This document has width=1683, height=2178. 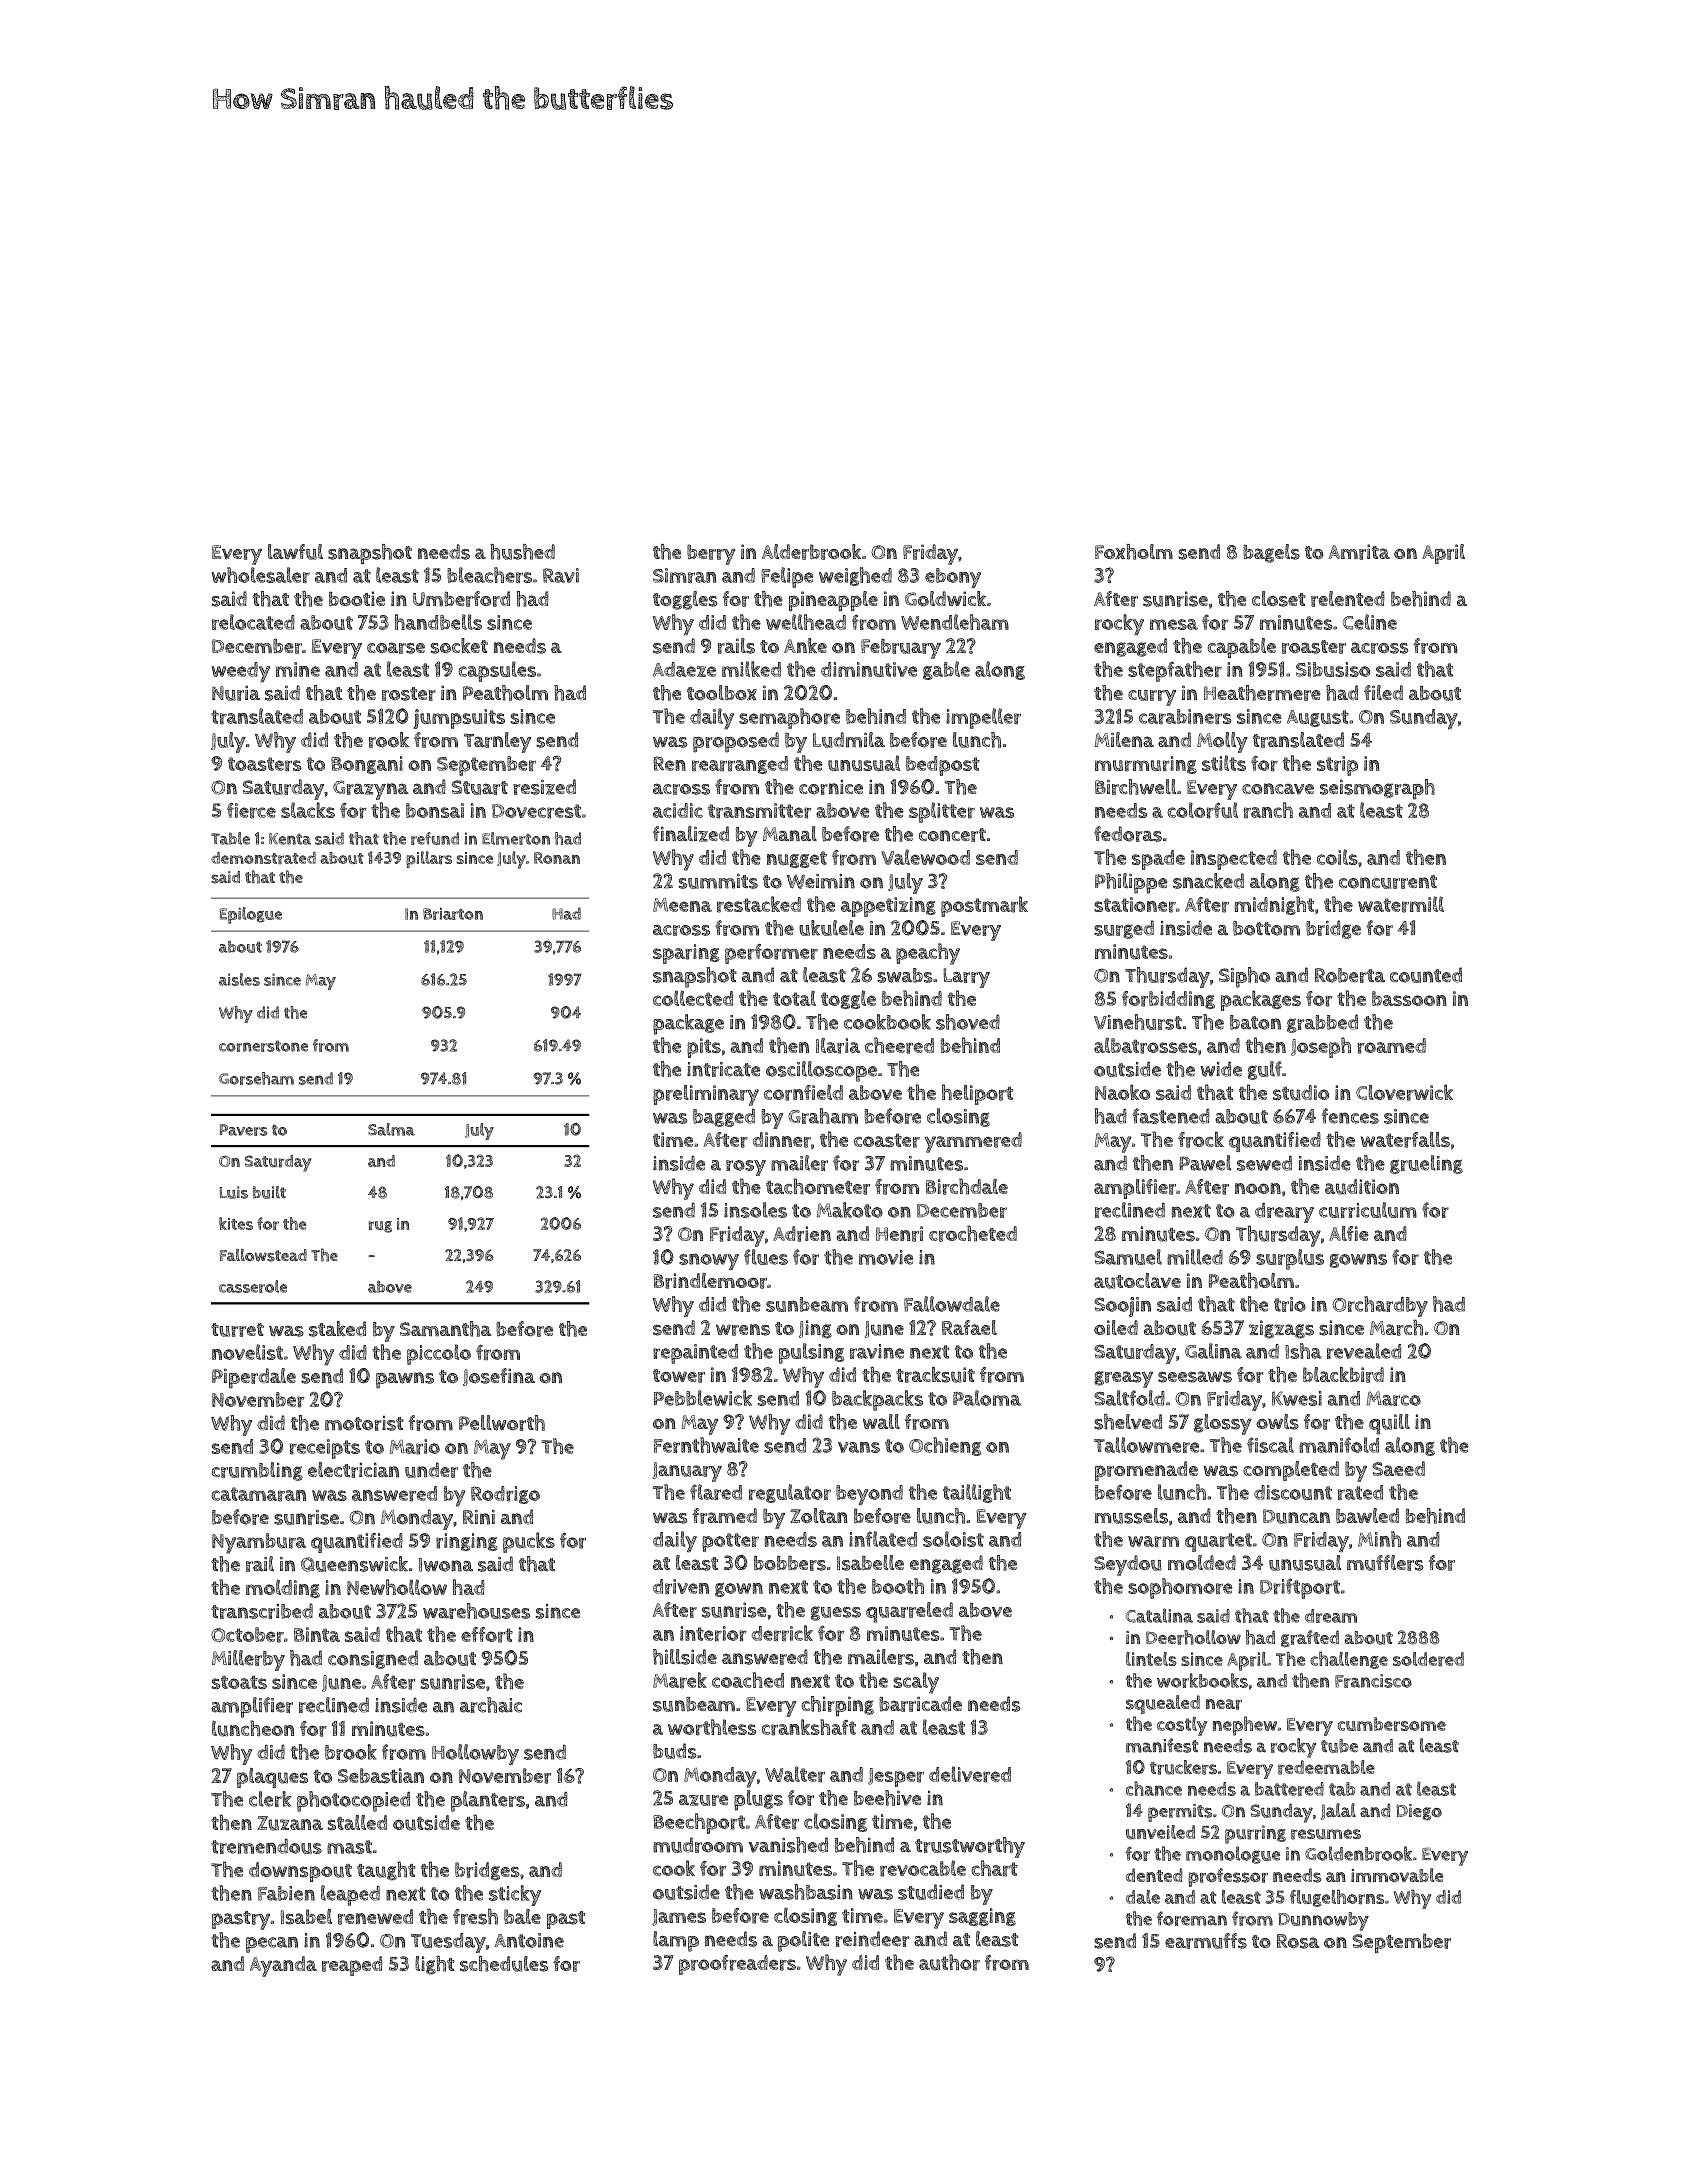 I want to click on dream, so click(x=1331, y=1616).
